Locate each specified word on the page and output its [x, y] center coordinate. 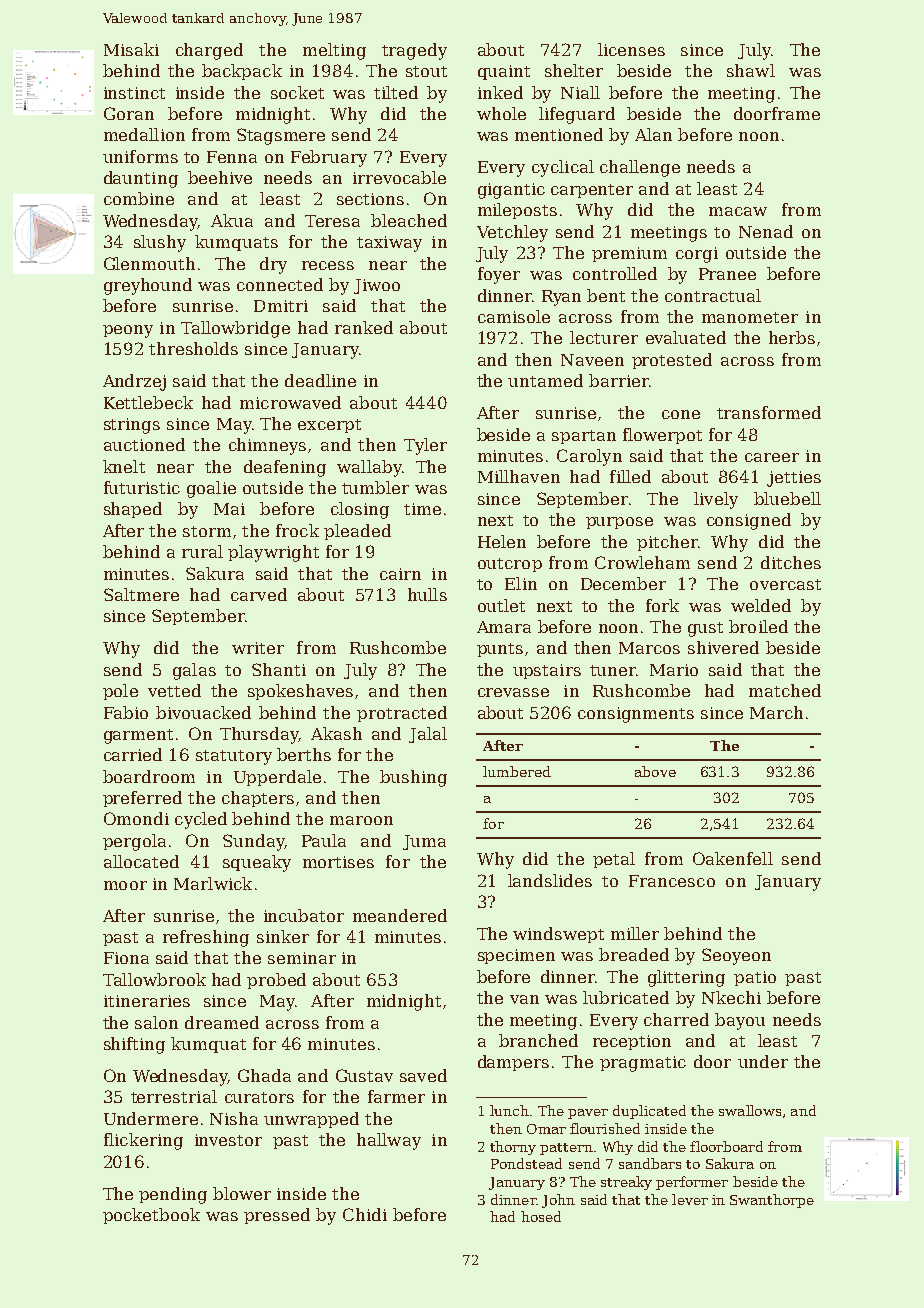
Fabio [126, 712]
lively [716, 500]
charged [209, 51]
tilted [396, 92]
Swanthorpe [772, 1201]
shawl [751, 70]
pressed [277, 1216]
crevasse [513, 692]
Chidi [365, 1214]
